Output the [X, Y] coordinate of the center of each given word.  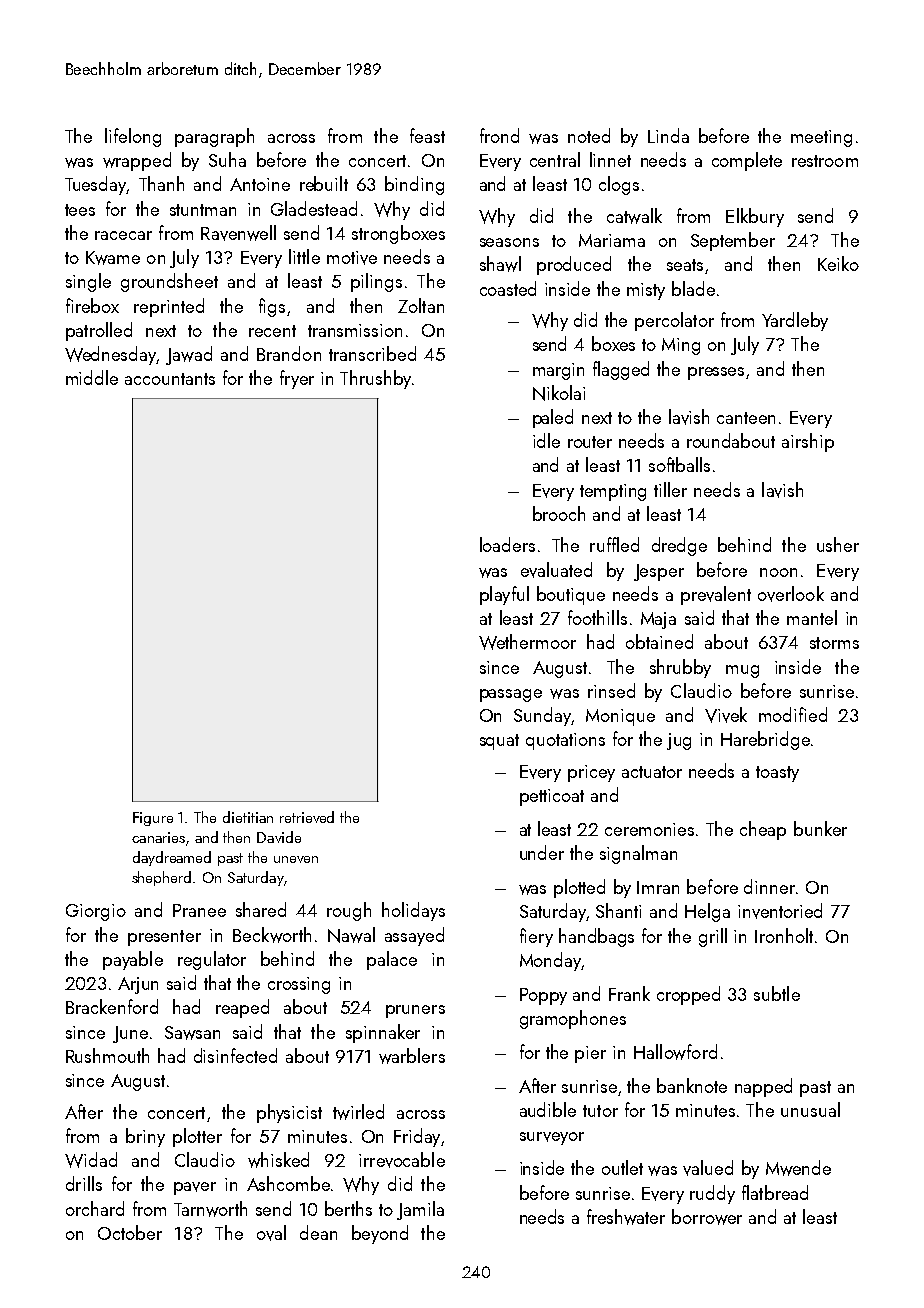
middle [92, 377]
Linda [668, 135]
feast [427, 135]
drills [84, 1183]
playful [504, 595]
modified [793, 714]
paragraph [214, 137]
